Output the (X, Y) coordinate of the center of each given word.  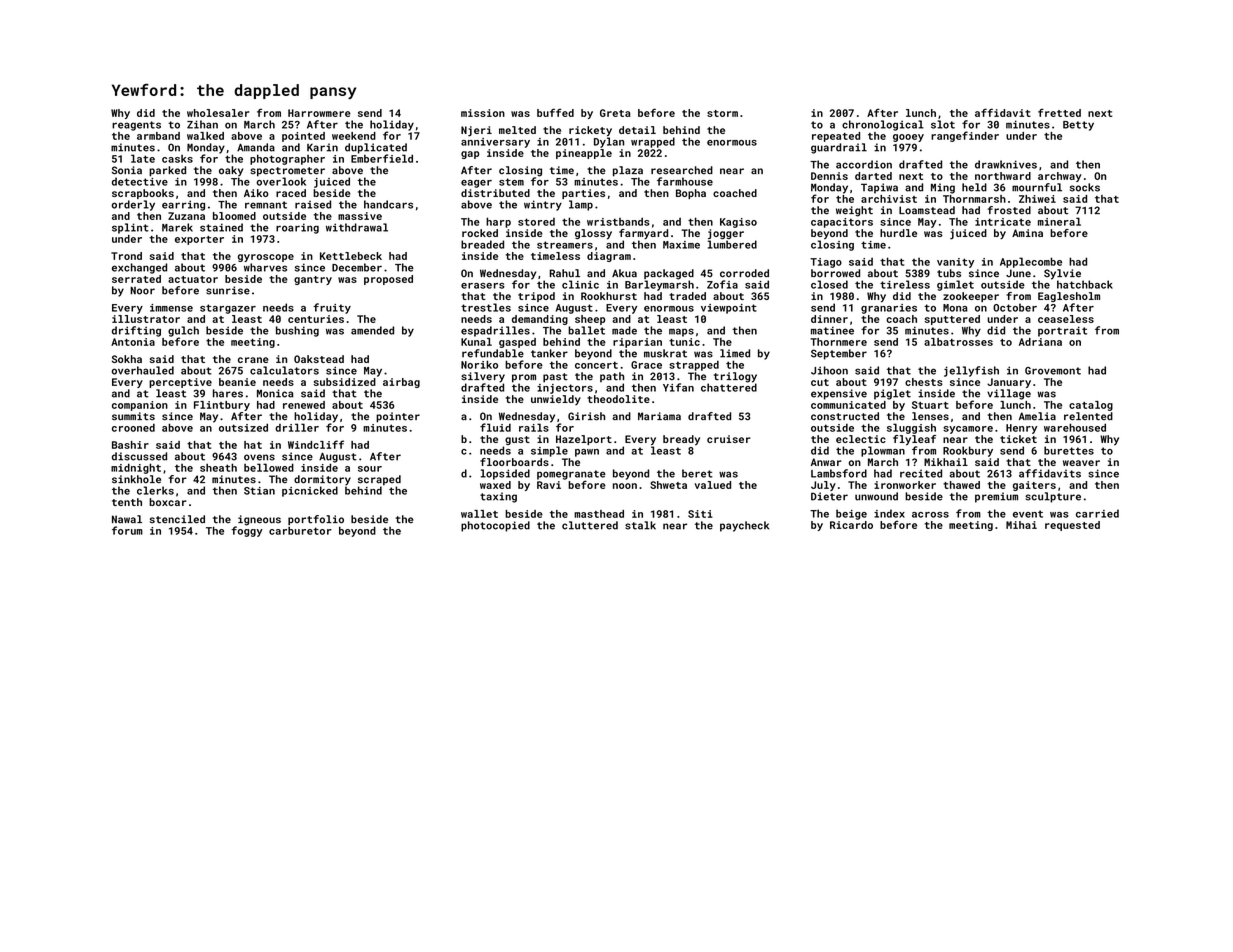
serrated (136, 279)
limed (735, 353)
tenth (127, 502)
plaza (628, 171)
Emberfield (382, 158)
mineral (1059, 221)
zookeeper (971, 297)
